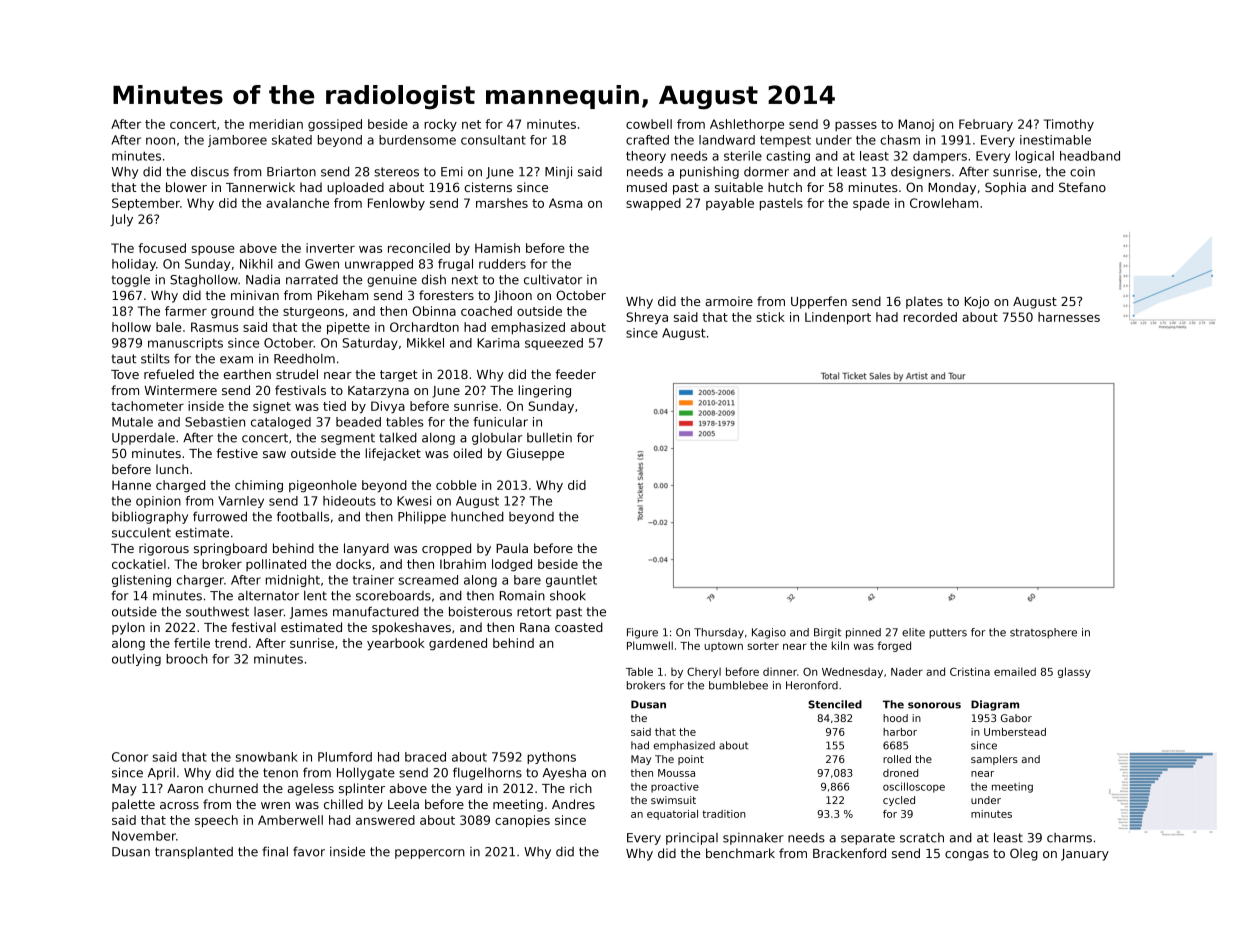 The width and height of the document is (1233, 952). What do you see at coordinates (348, 328) in the document?
I see `pipette` at bounding box center [348, 328].
